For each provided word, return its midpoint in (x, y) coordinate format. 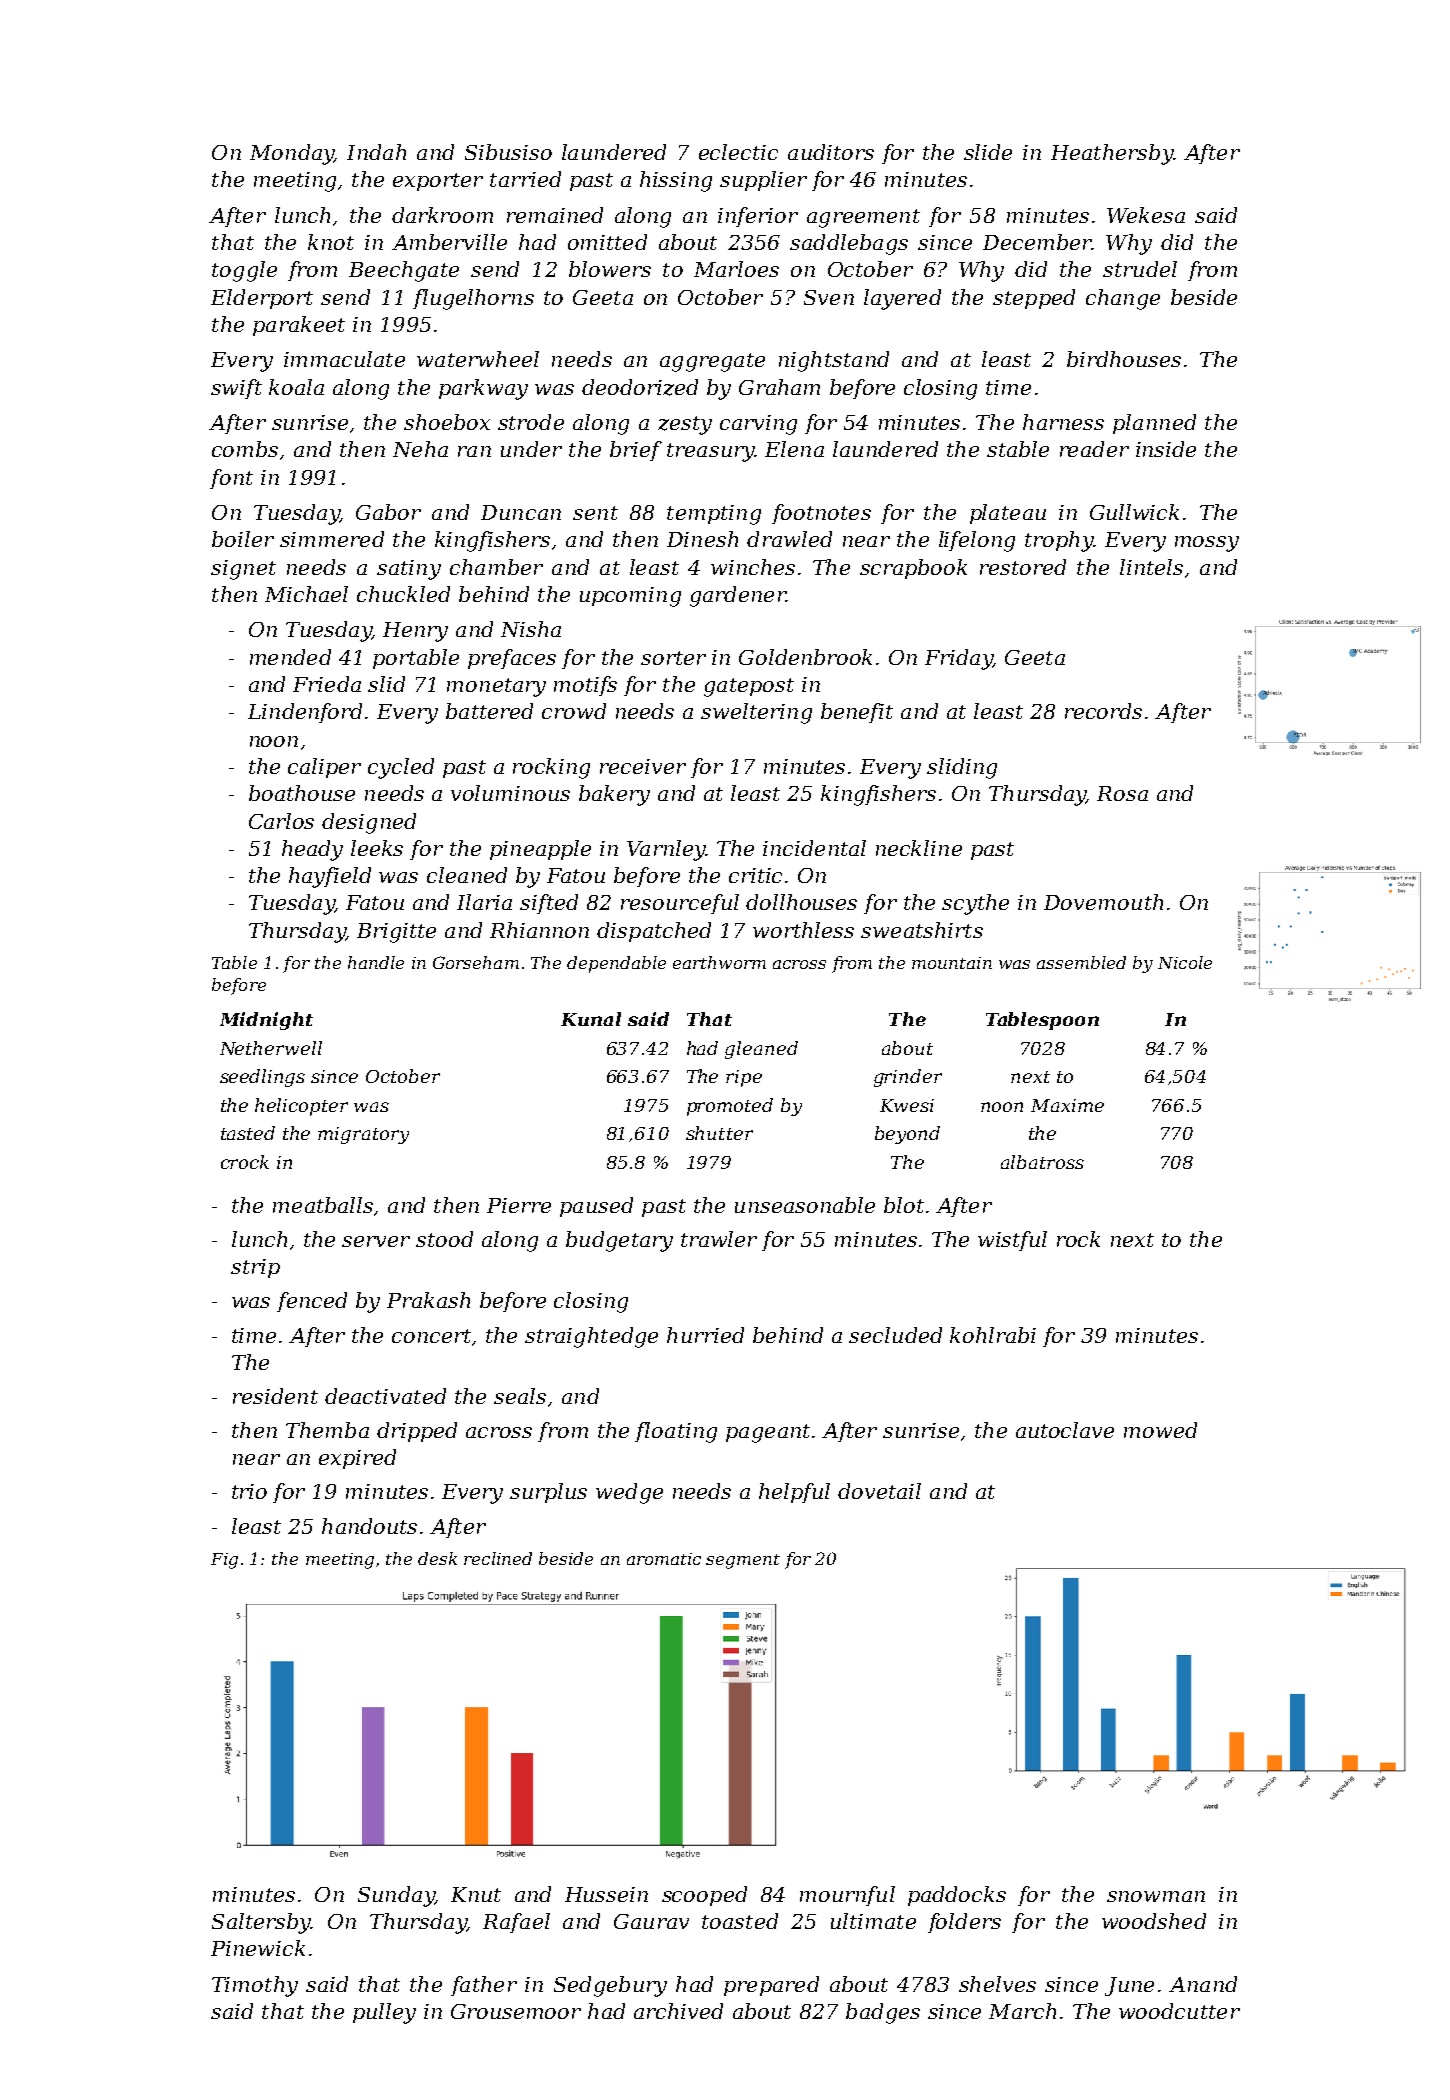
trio (249, 1491)
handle (376, 962)
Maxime (1067, 1105)
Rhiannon (539, 930)
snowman (1156, 1896)
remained (555, 215)
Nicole (1185, 962)
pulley (384, 2013)
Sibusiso (508, 152)
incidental (814, 848)
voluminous (510, 793)
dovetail (879, 1491)
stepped (1034, 299)
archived (678, 2011)
